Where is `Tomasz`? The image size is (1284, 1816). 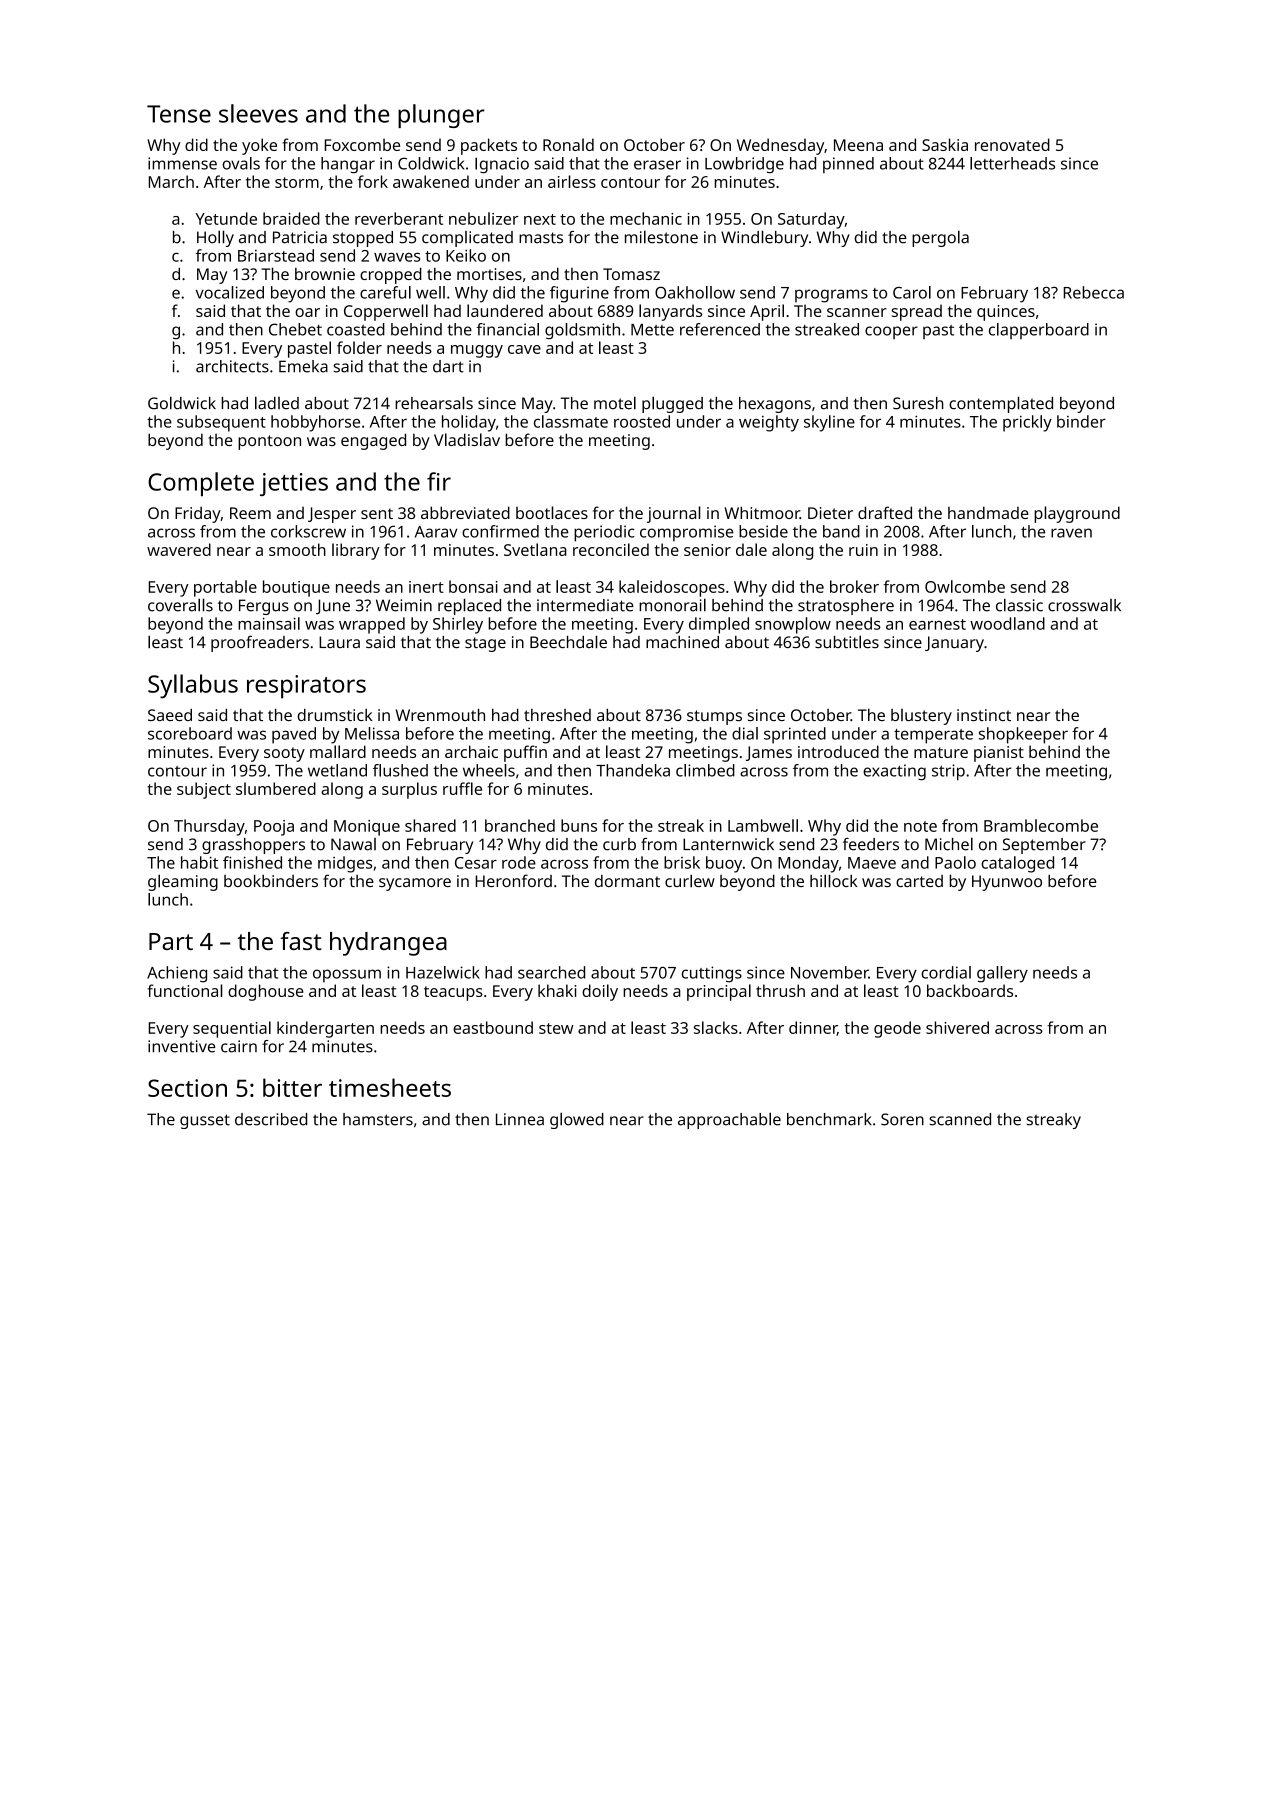
Tomasz is located at coordinates (631, 274).
